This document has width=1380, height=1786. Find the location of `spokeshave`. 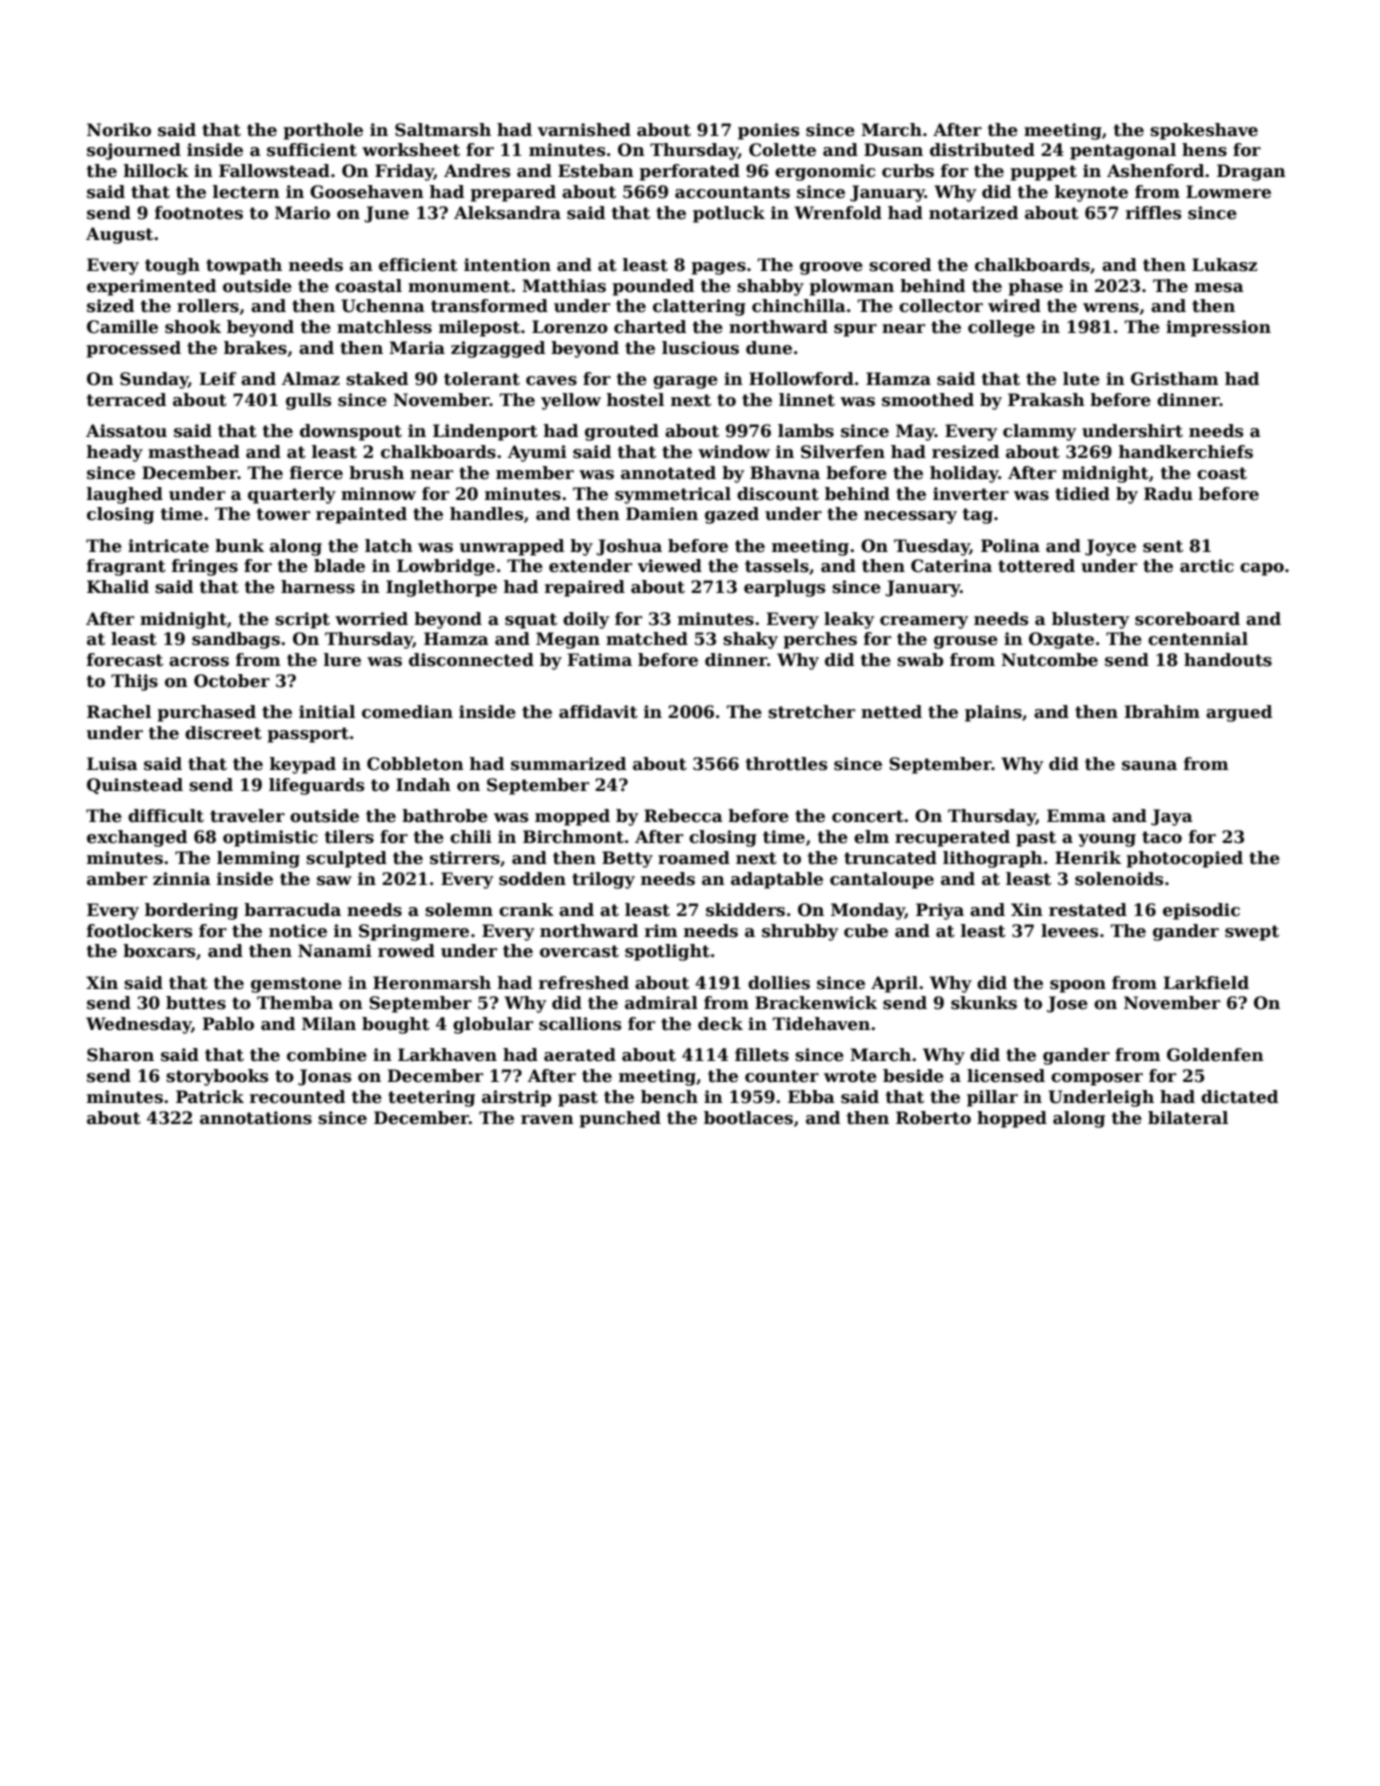

spokeshave is located at coordinates (1204, 131).
